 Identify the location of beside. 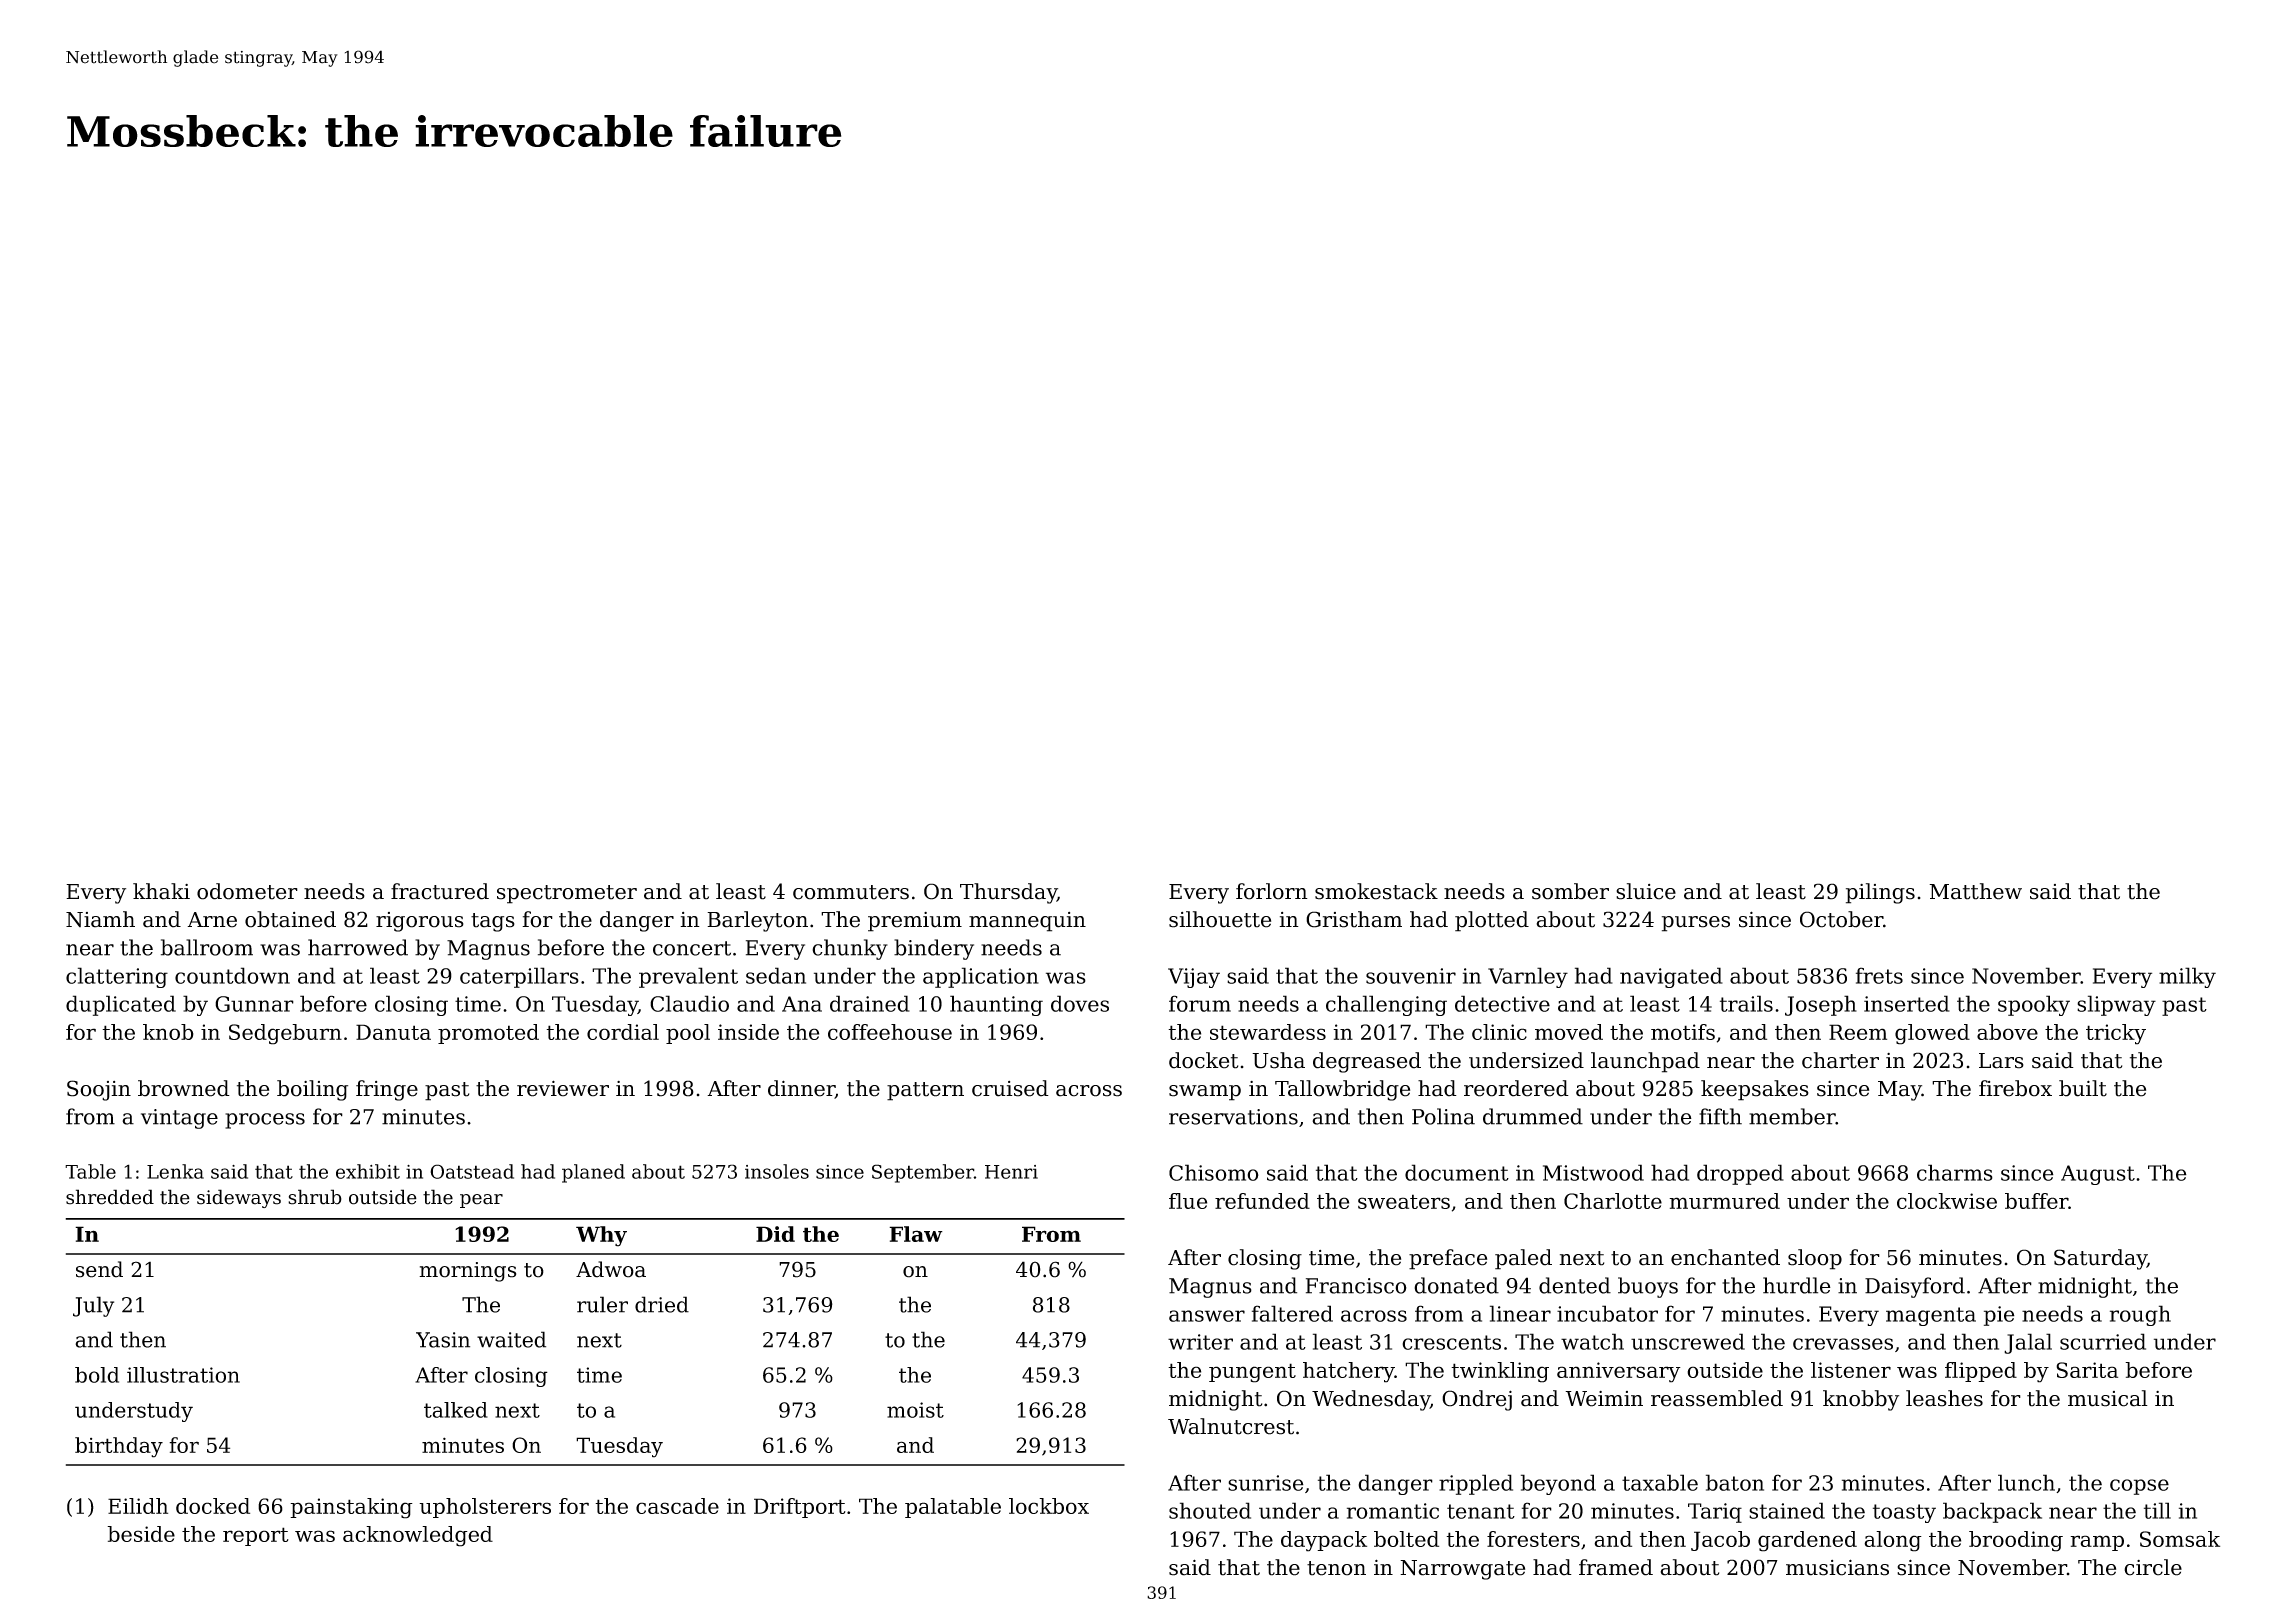
(141, 1534).
